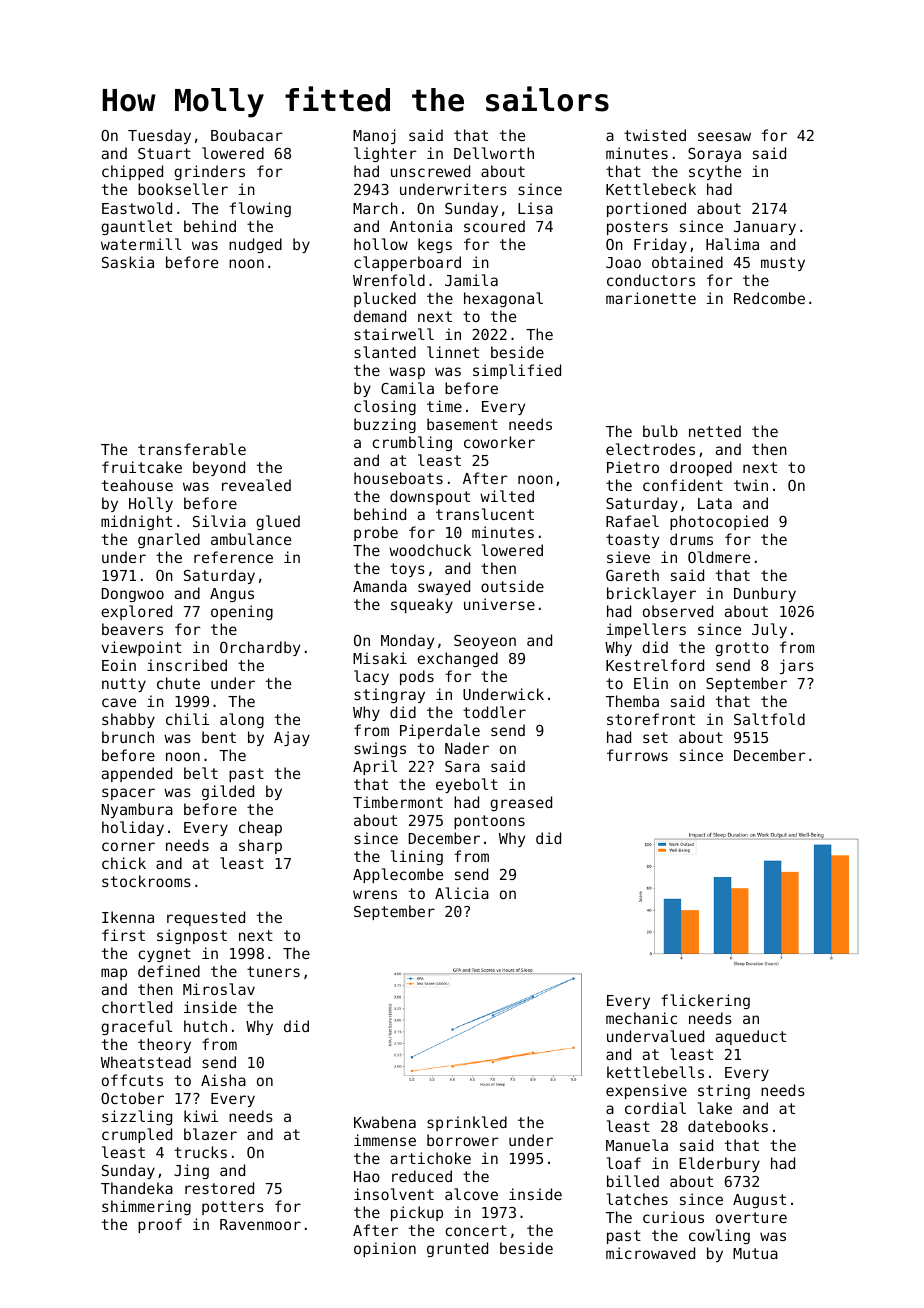  What do you see at coordinates (160, 1225) in the document?
I see `proof` at bounding box center [160, 1225].
